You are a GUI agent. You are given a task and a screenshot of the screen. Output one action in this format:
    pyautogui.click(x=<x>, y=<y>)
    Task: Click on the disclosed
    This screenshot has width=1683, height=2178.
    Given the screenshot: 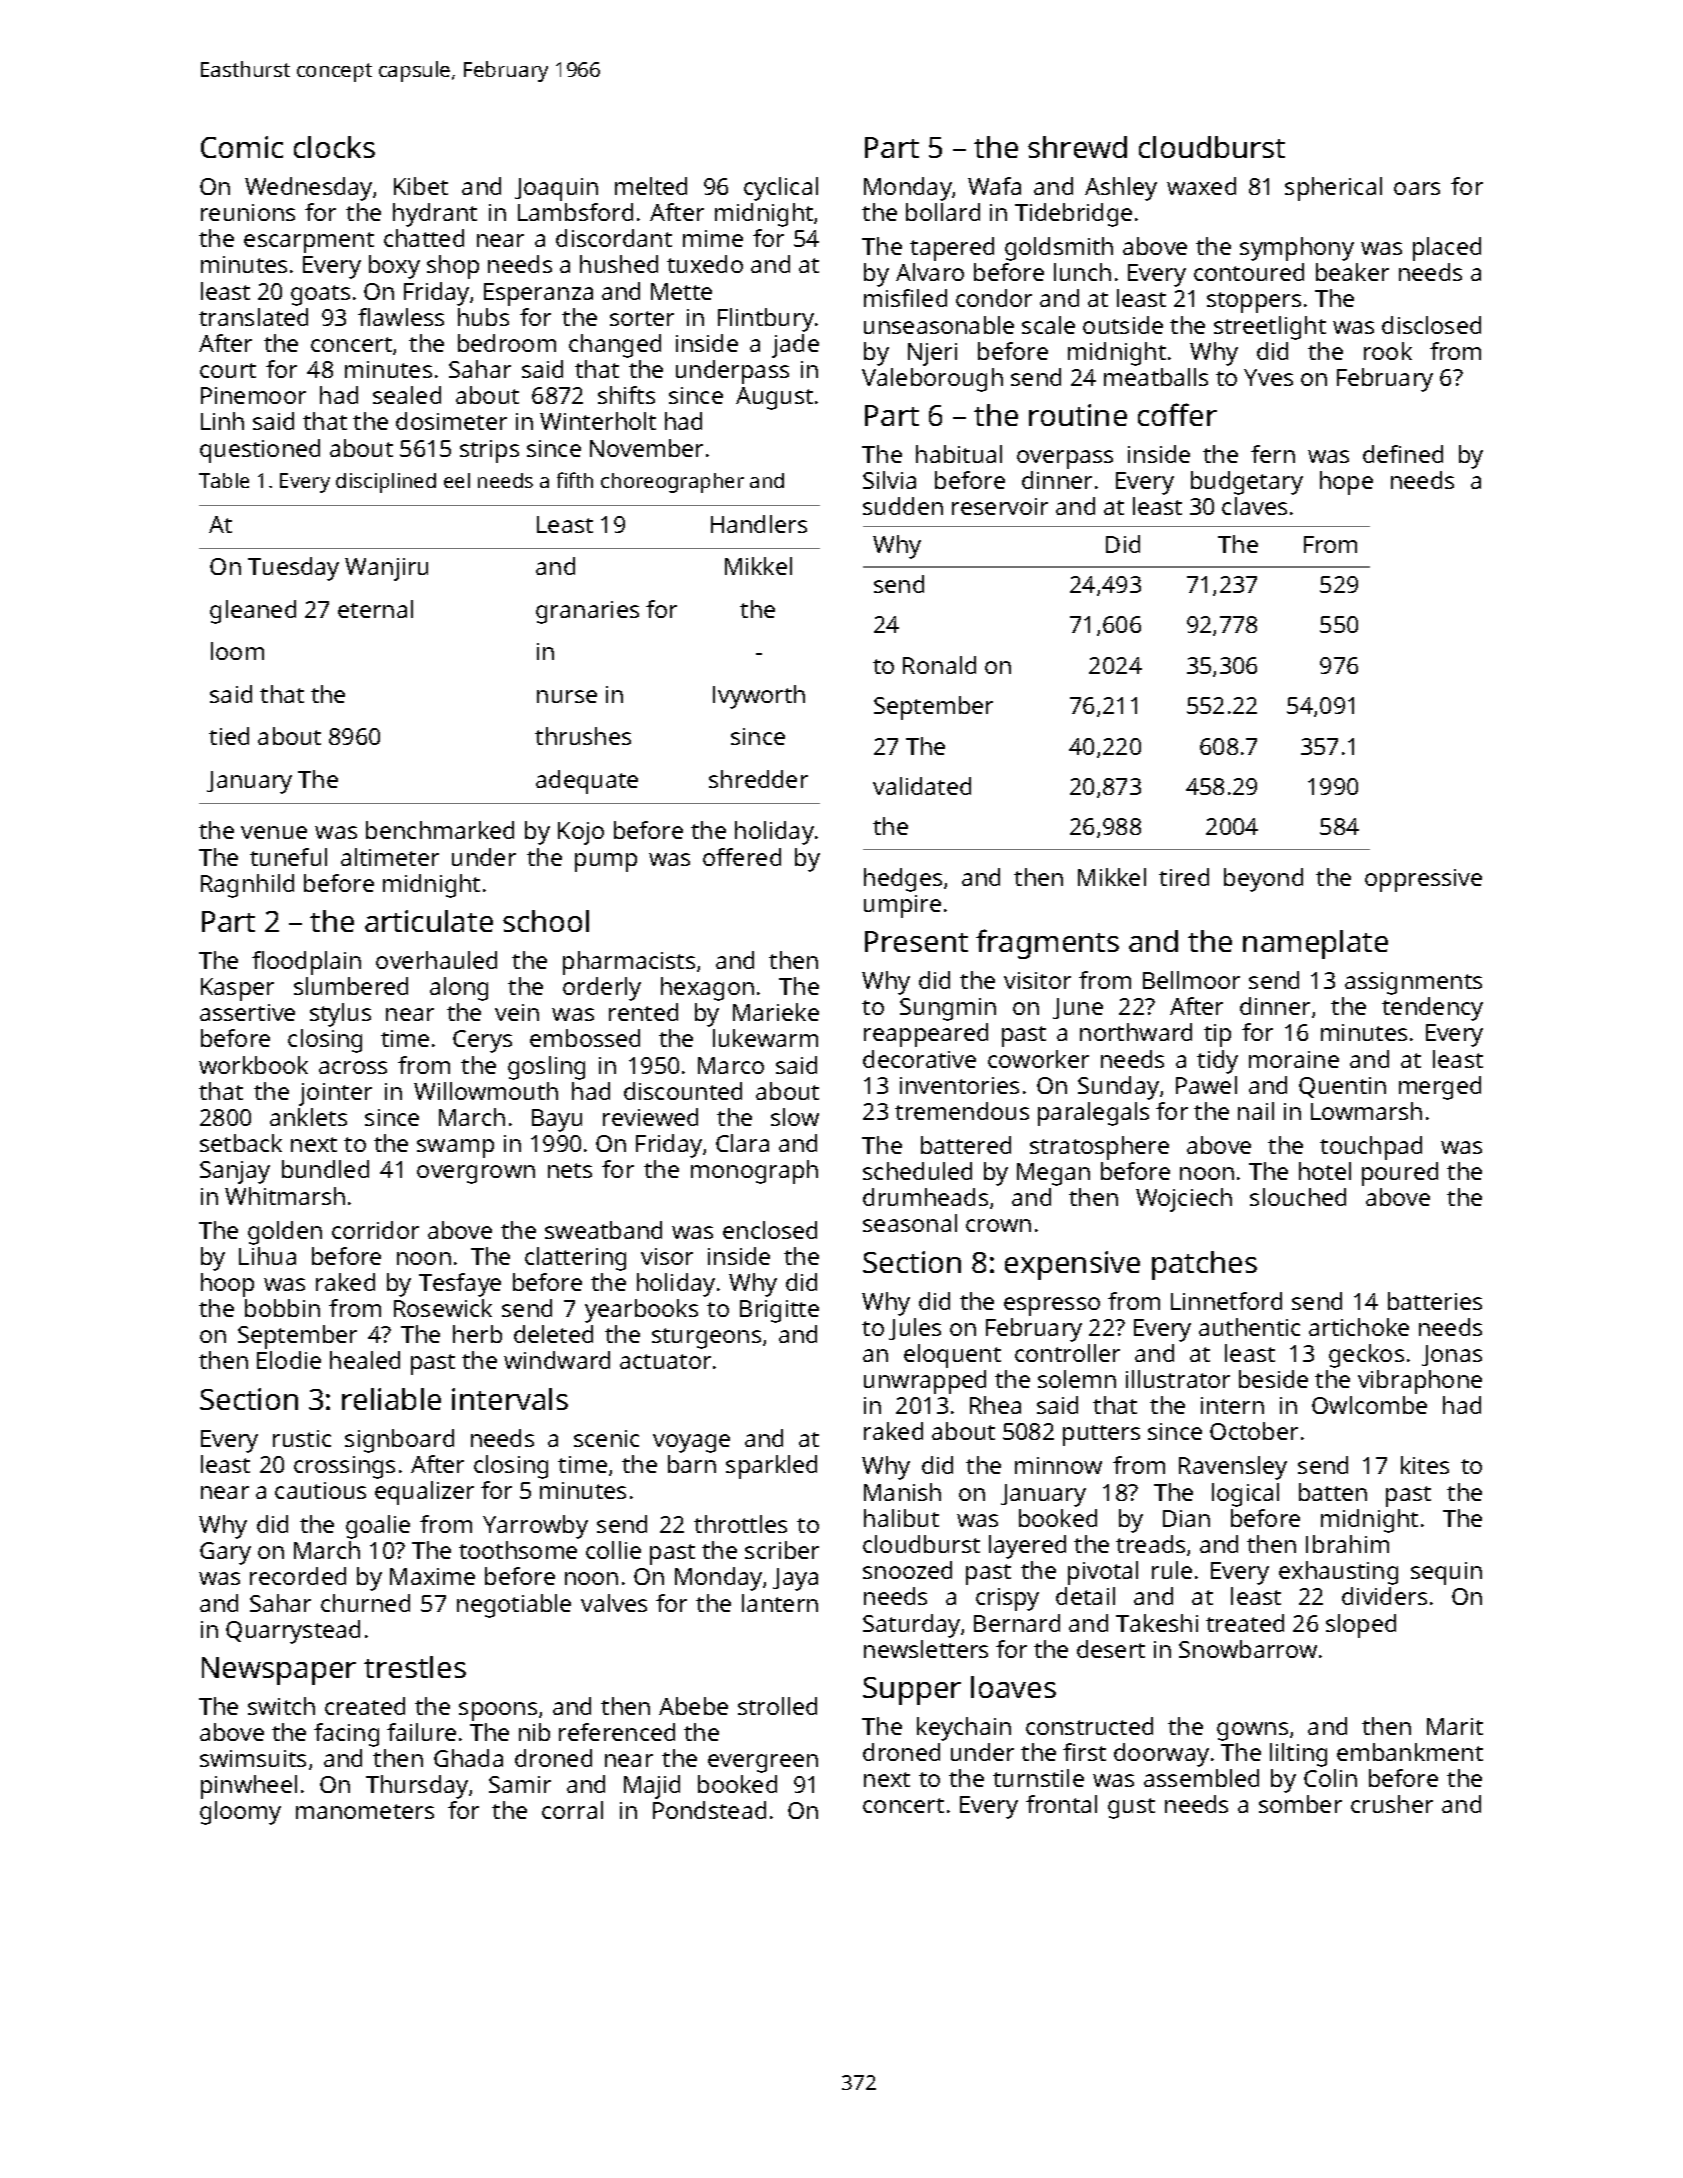 What is the action you would take?
    pyautogui.click(x=1431, y=325)
